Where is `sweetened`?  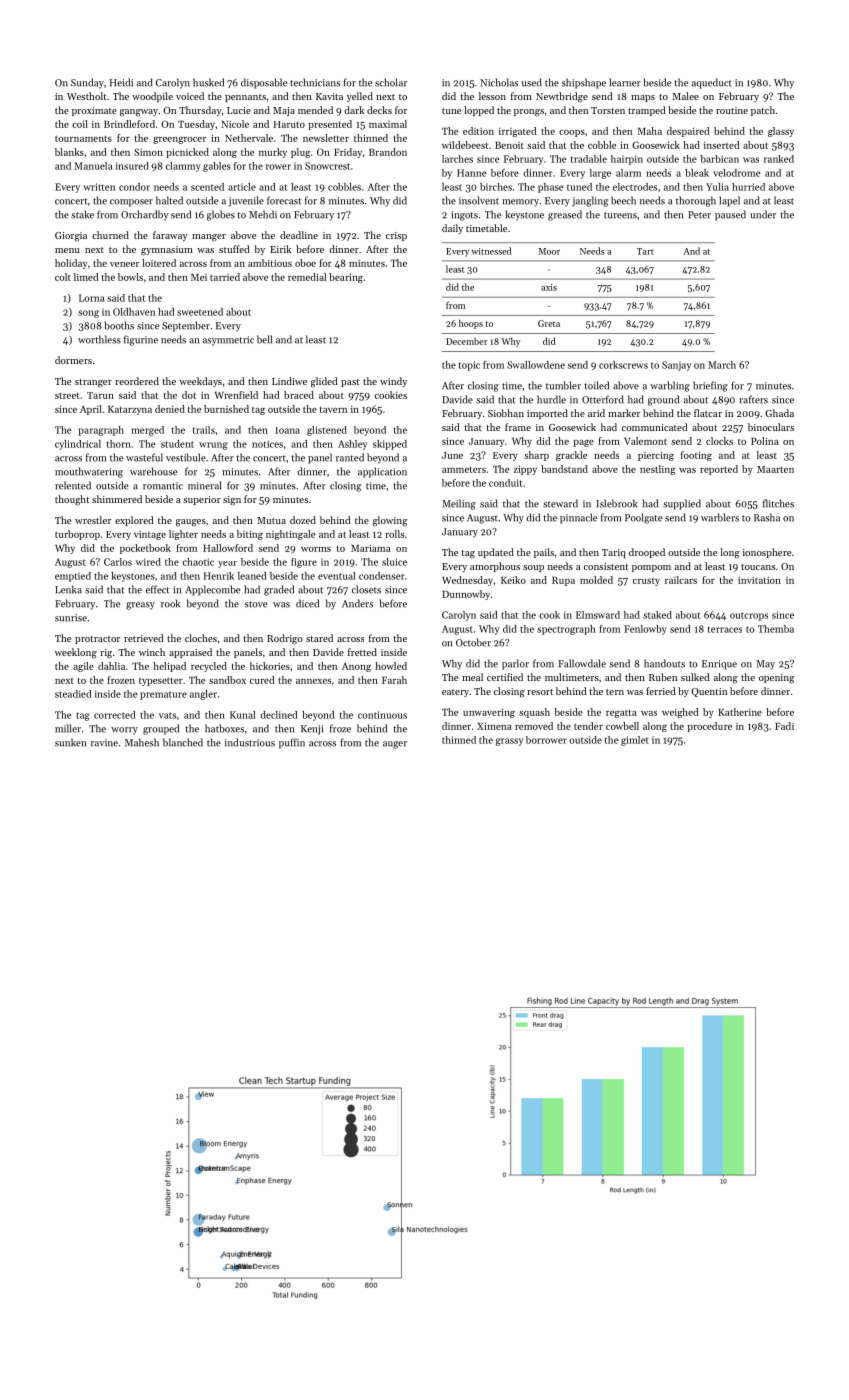 sweetened is located at coordinates (200, 312).
